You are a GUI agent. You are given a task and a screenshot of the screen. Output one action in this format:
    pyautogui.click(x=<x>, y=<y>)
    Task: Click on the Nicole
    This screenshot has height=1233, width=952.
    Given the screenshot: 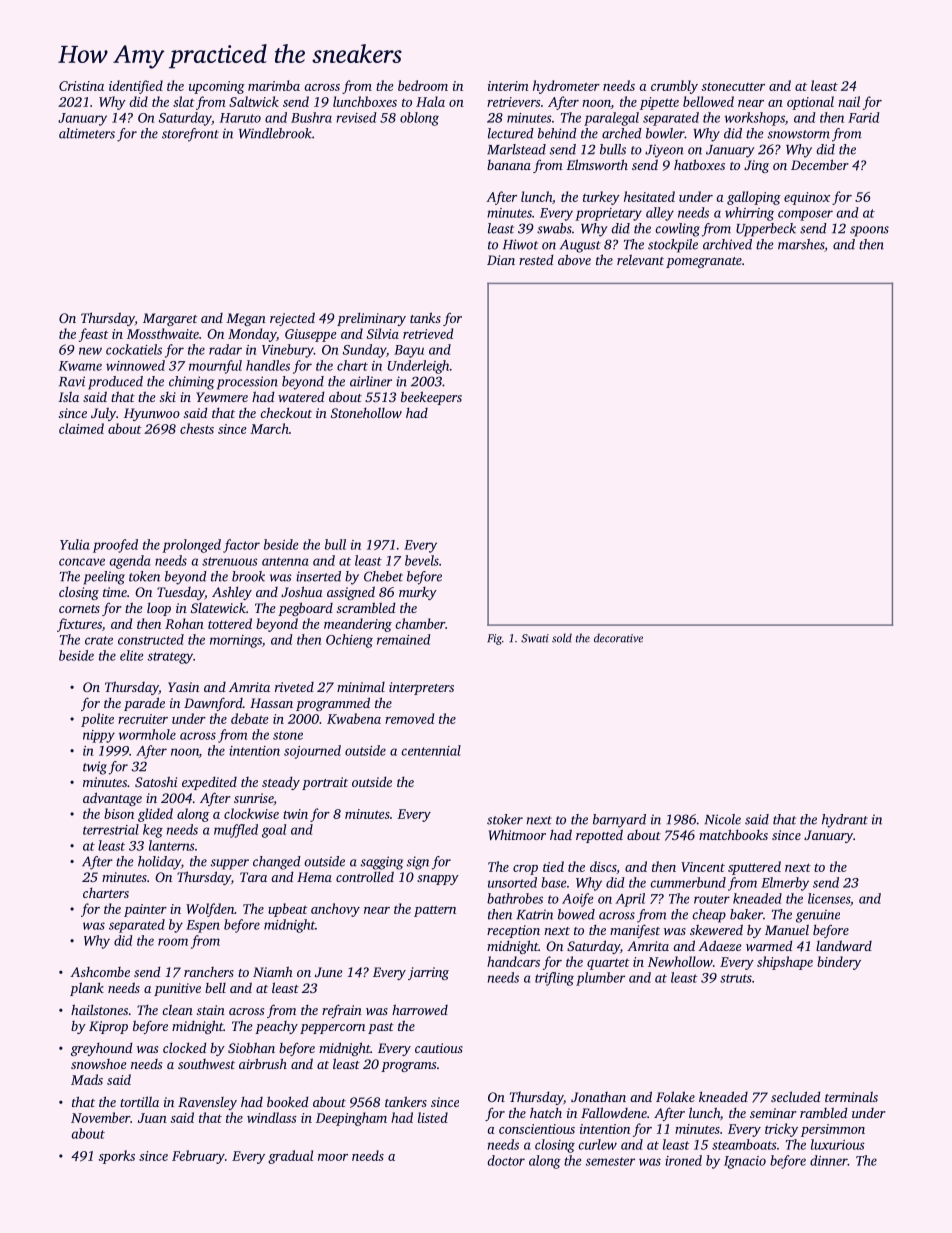 What is the action you would take?
    pyautogui.click(x=722, y=819)
